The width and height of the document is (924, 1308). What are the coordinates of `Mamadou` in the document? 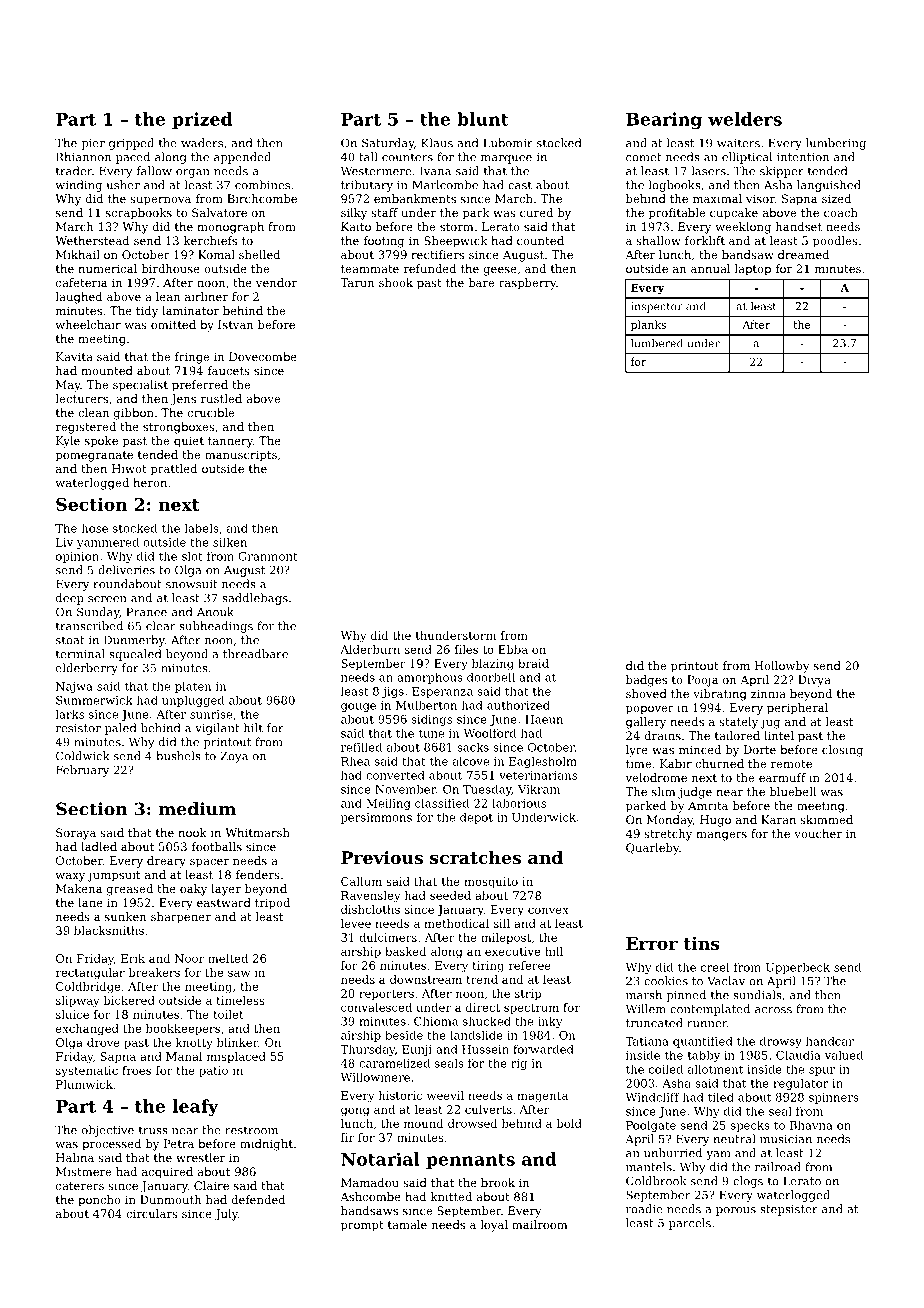 It's located at (370, 1182).
